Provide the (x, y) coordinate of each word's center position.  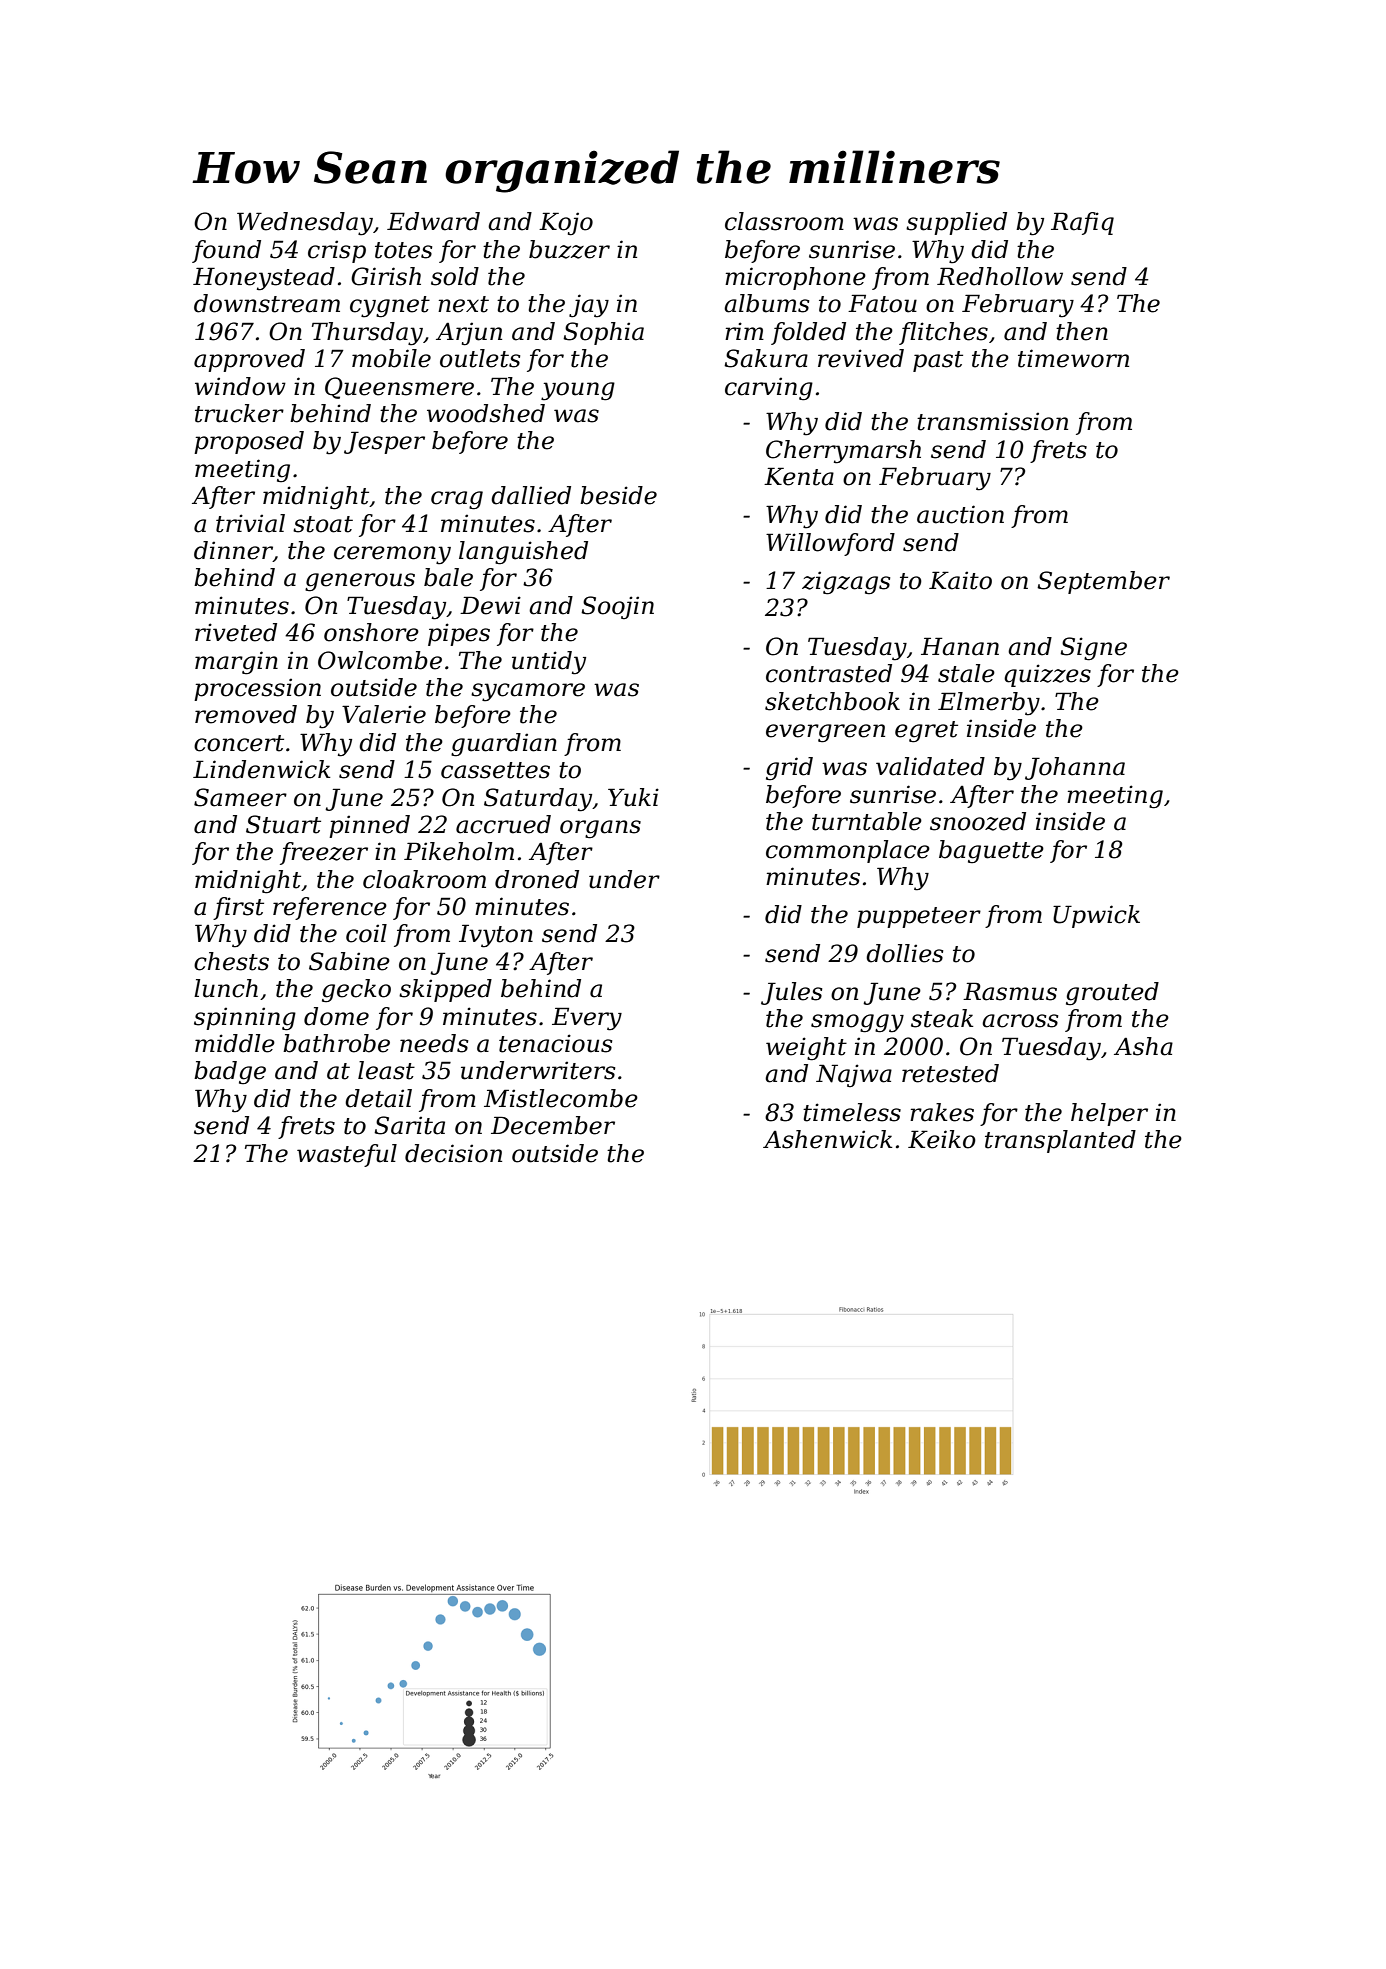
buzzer (569, 249)
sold (455, 276)
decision (453, 1153)
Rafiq (1082, 223)
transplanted (1060, 1141)
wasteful (347, 1155)
